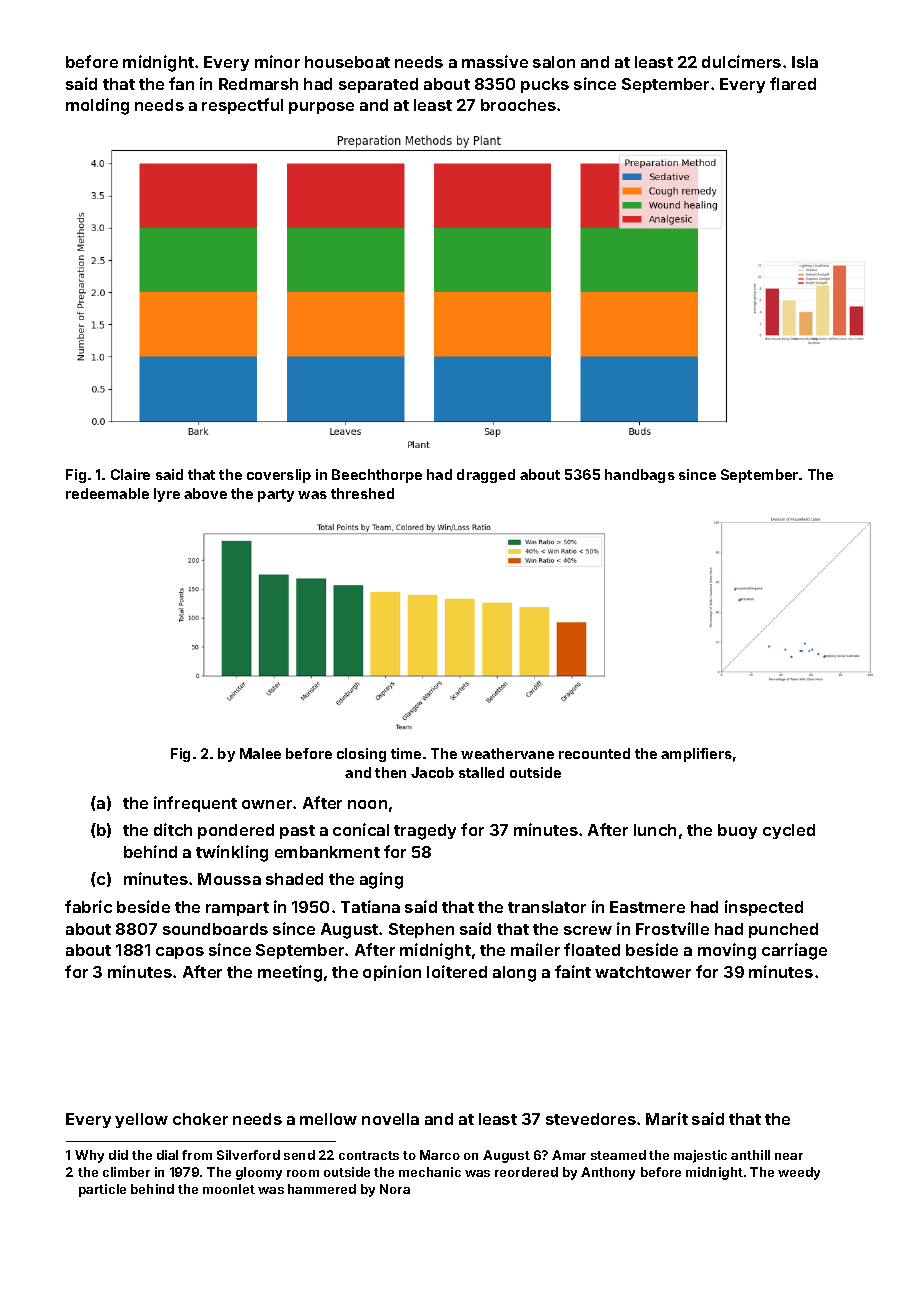  I want to click on Why, so click(89, 1156).
